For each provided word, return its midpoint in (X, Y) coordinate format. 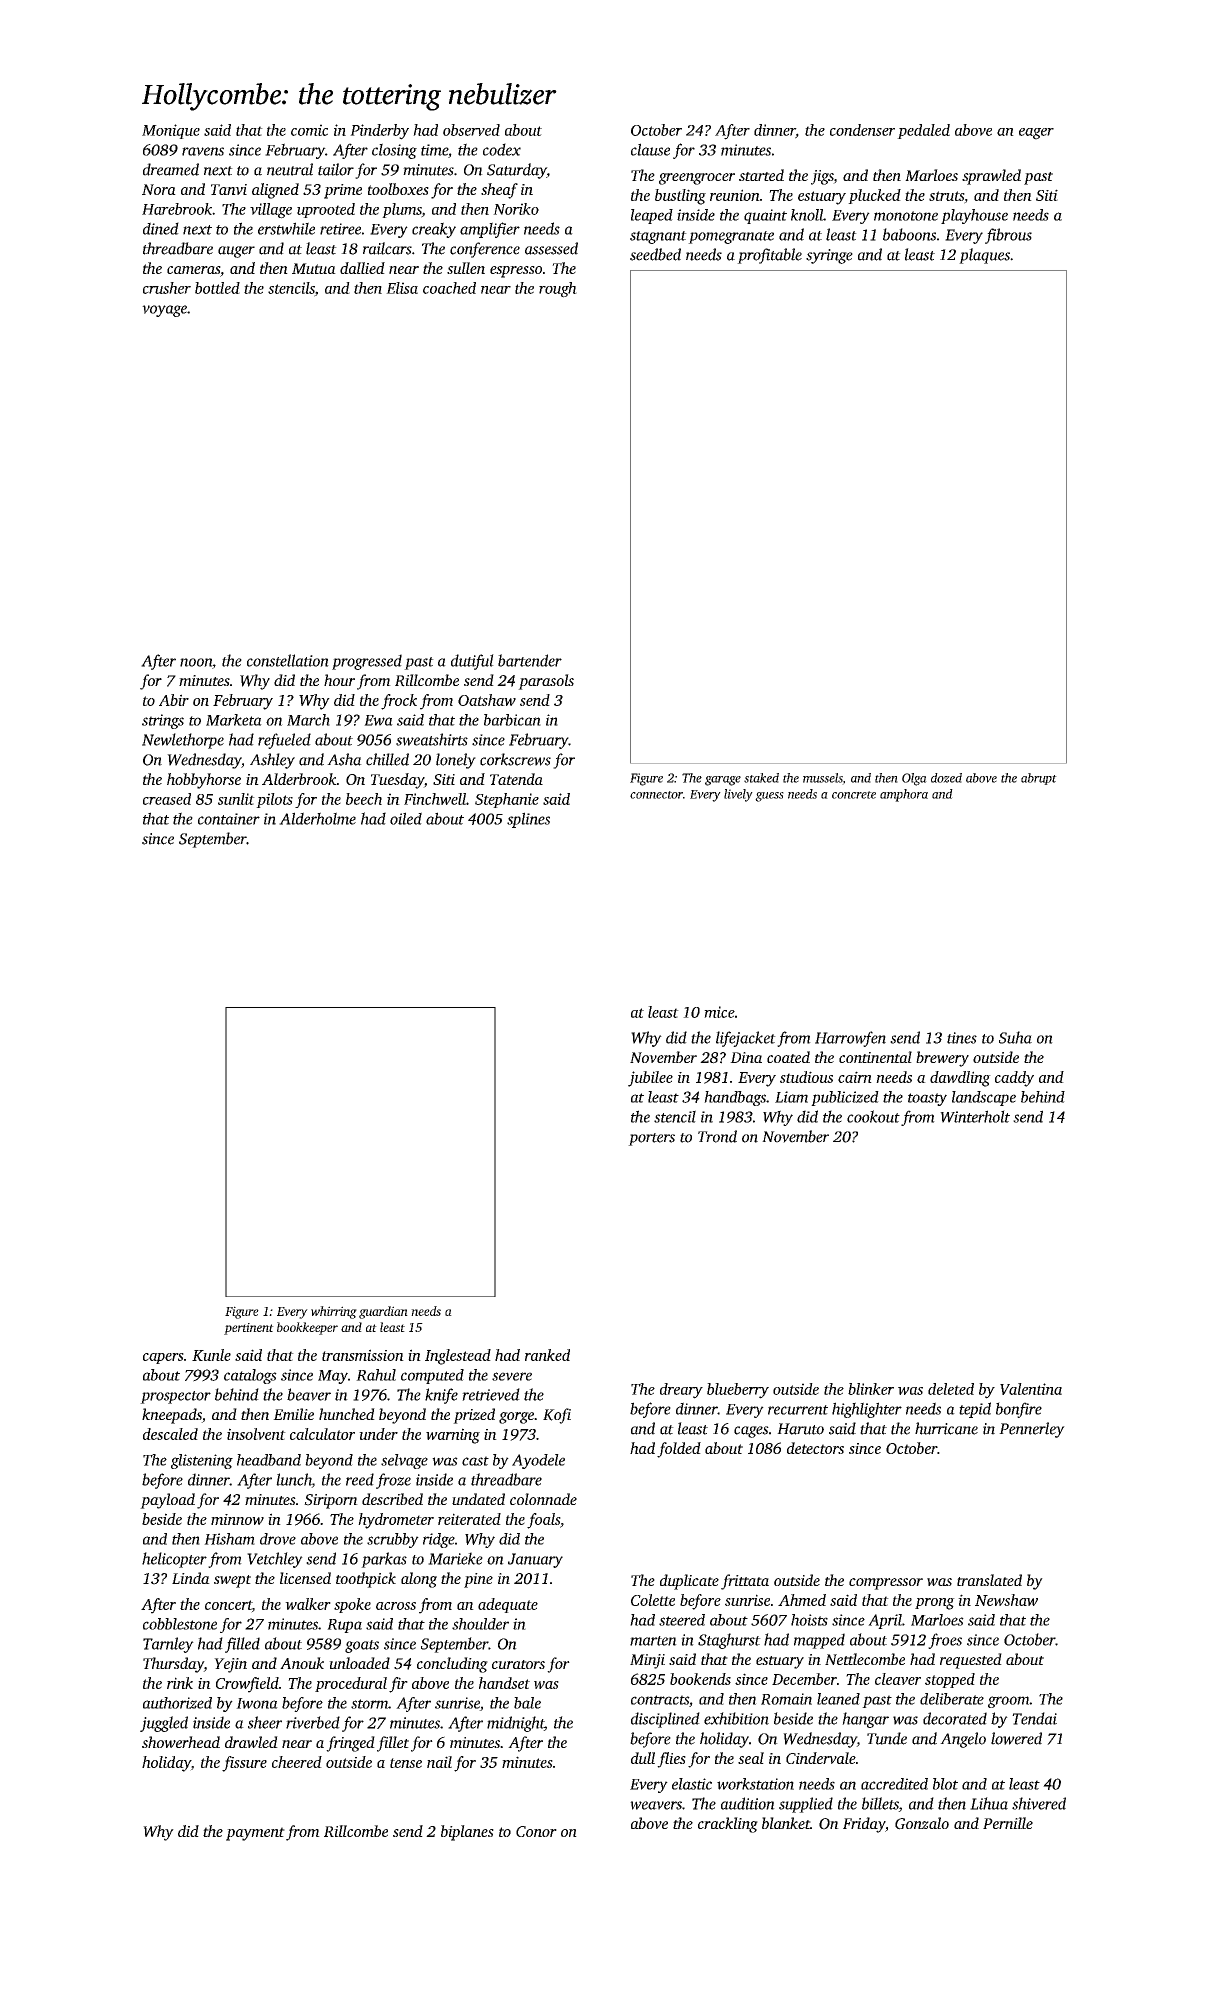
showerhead (181, 1742)
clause (650, 149)
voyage (164, 311)
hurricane (946, 1428)
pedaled (923, 131)
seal (751, 1758)
